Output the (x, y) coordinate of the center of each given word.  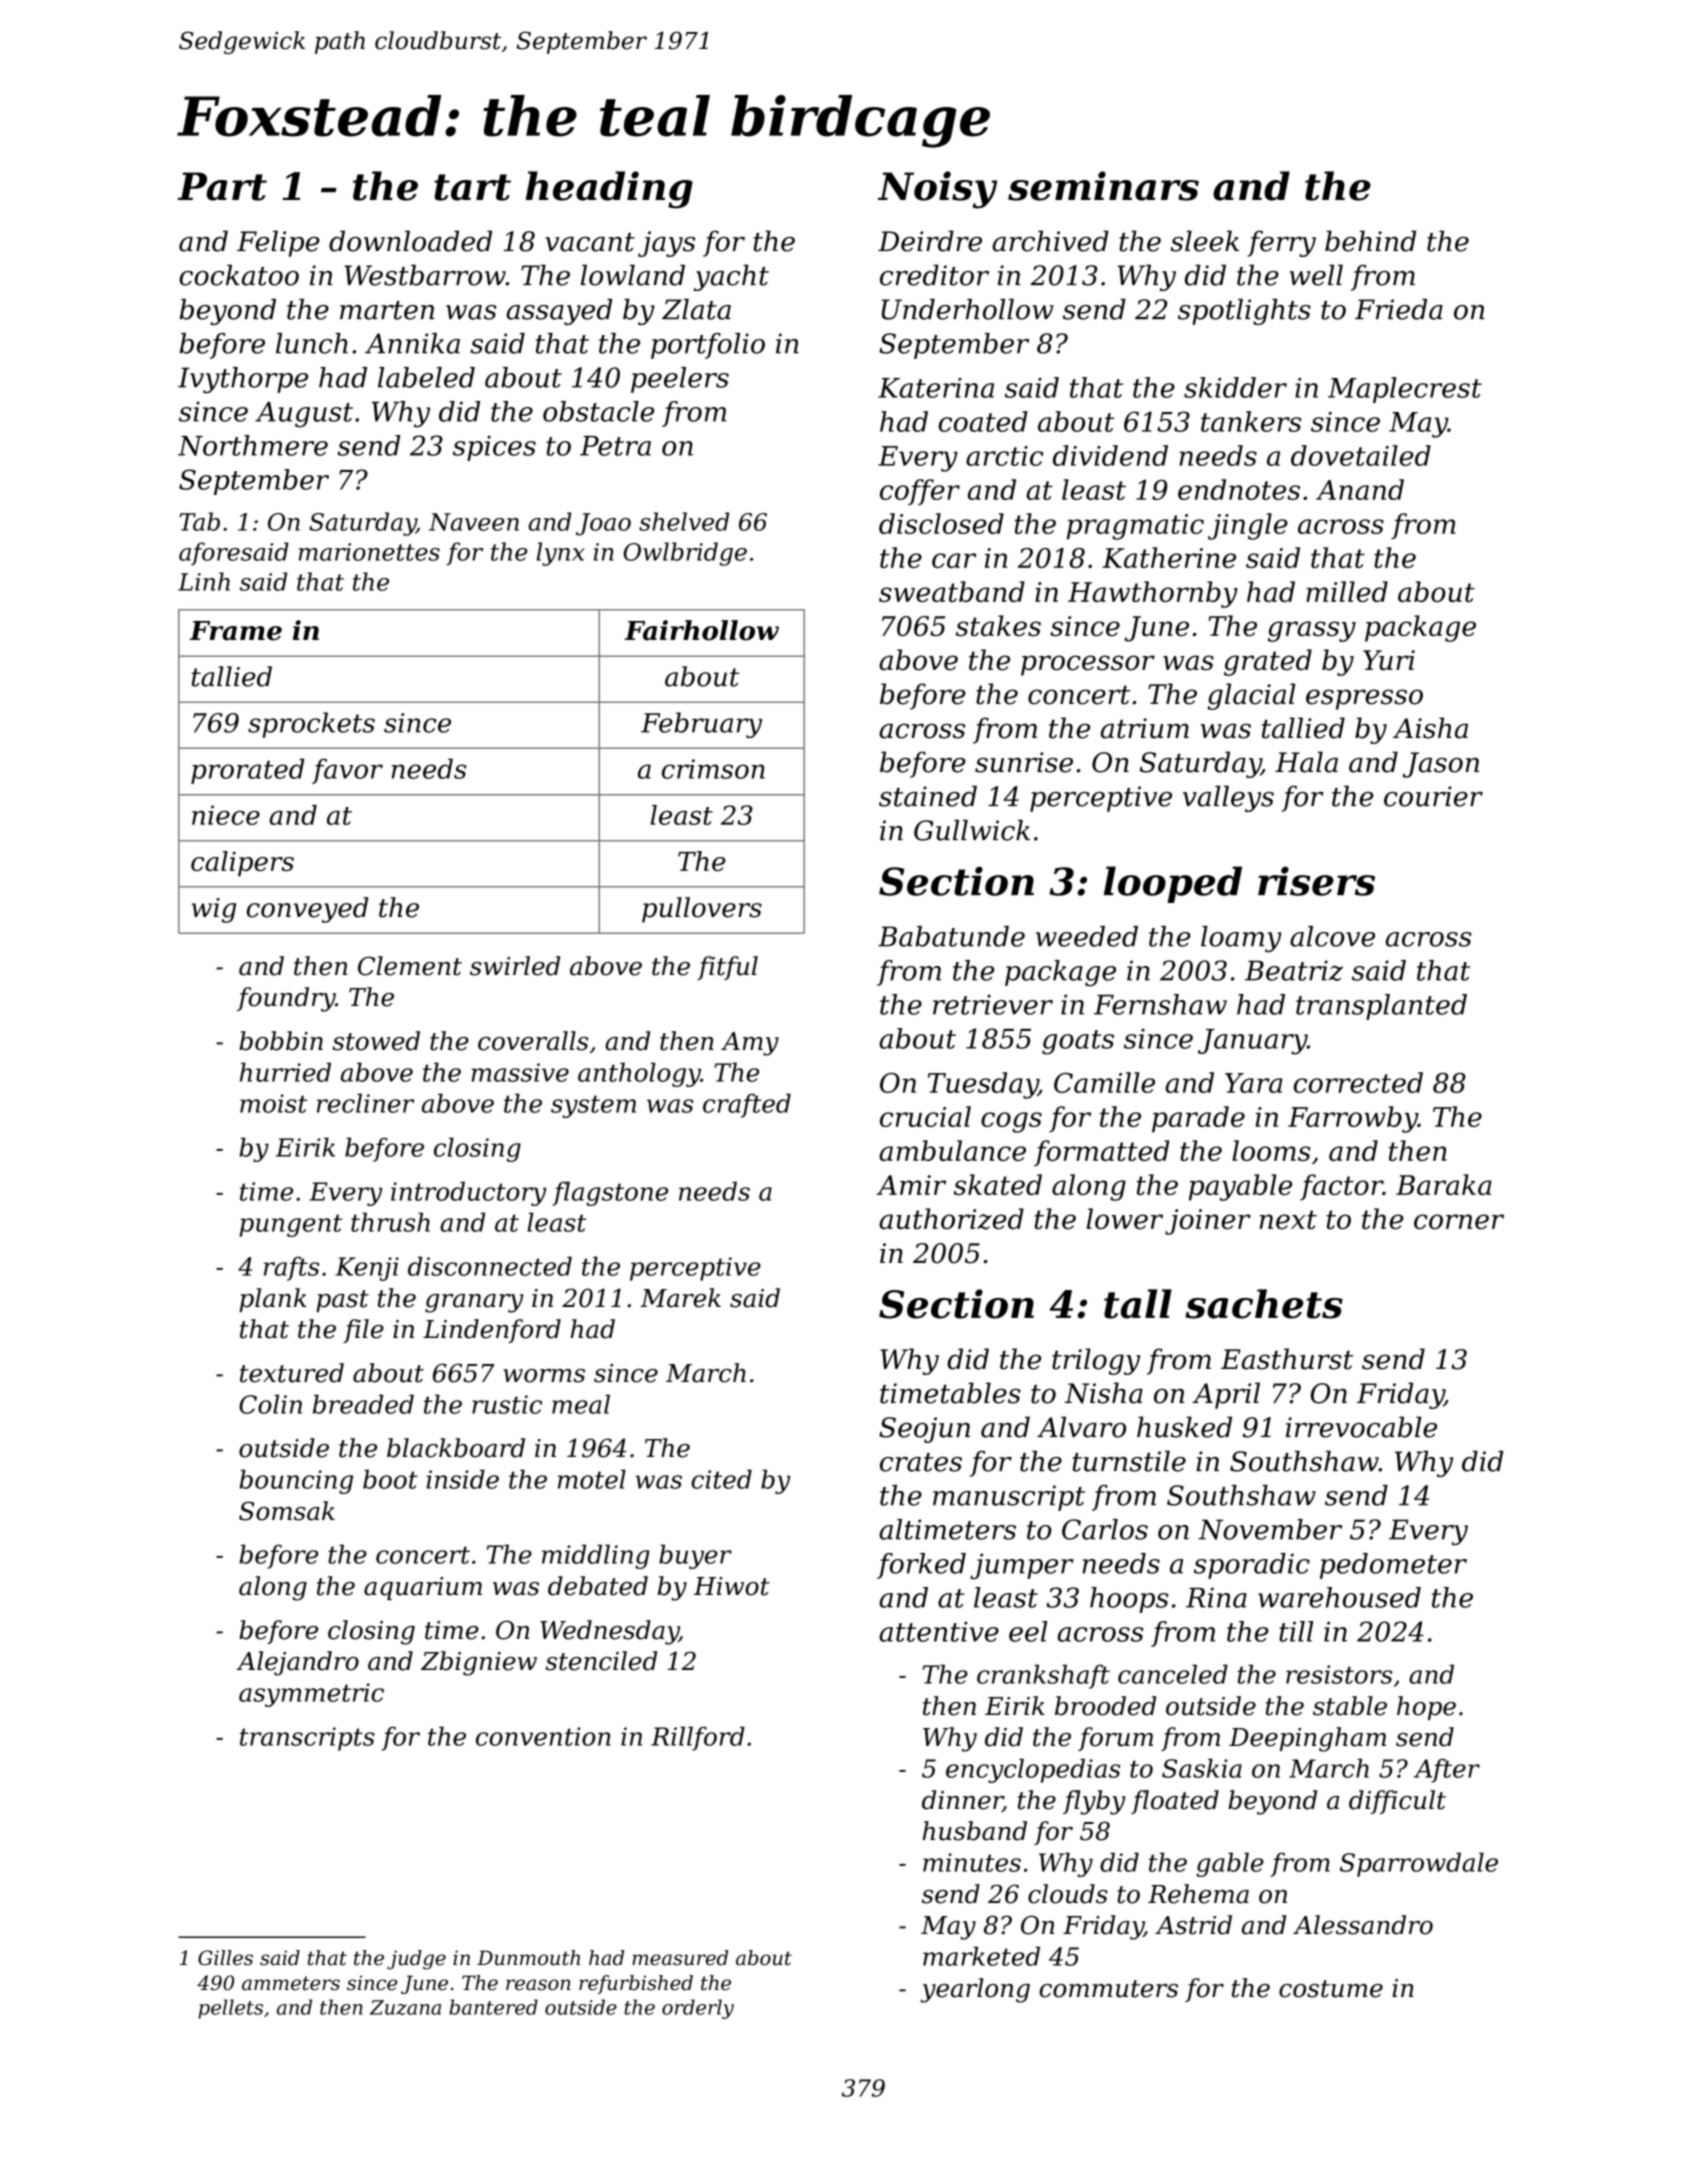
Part (222, 186)
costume (1331, 1989)
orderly (698, 2009)
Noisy (937, 190)
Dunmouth (528, 1958)
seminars (1103, 186)
